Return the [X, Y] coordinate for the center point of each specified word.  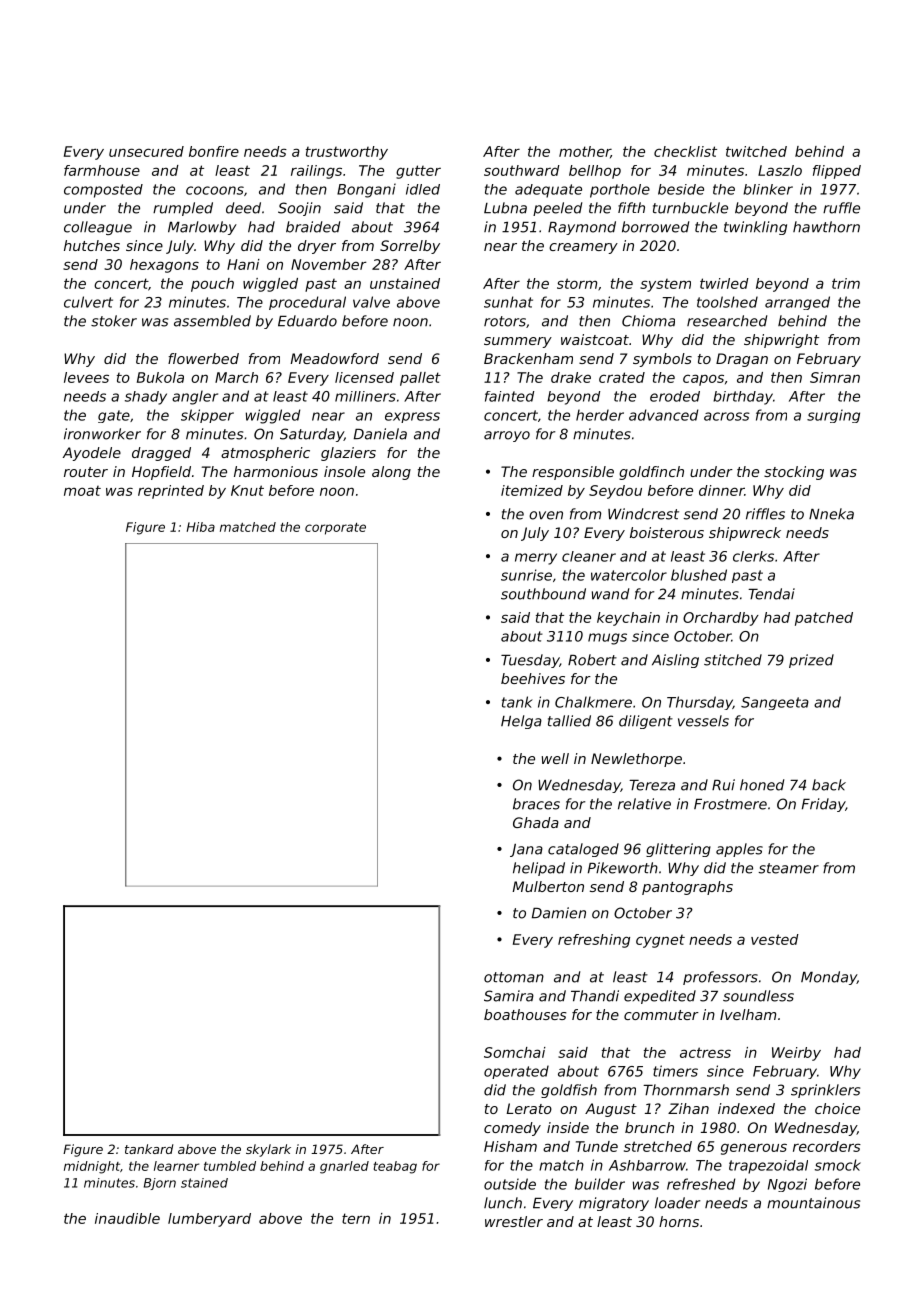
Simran [835, 377]
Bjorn [160, 1184]
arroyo [507, 436]
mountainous [813, 1203]
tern [356, 1218]
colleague [98, 228]
